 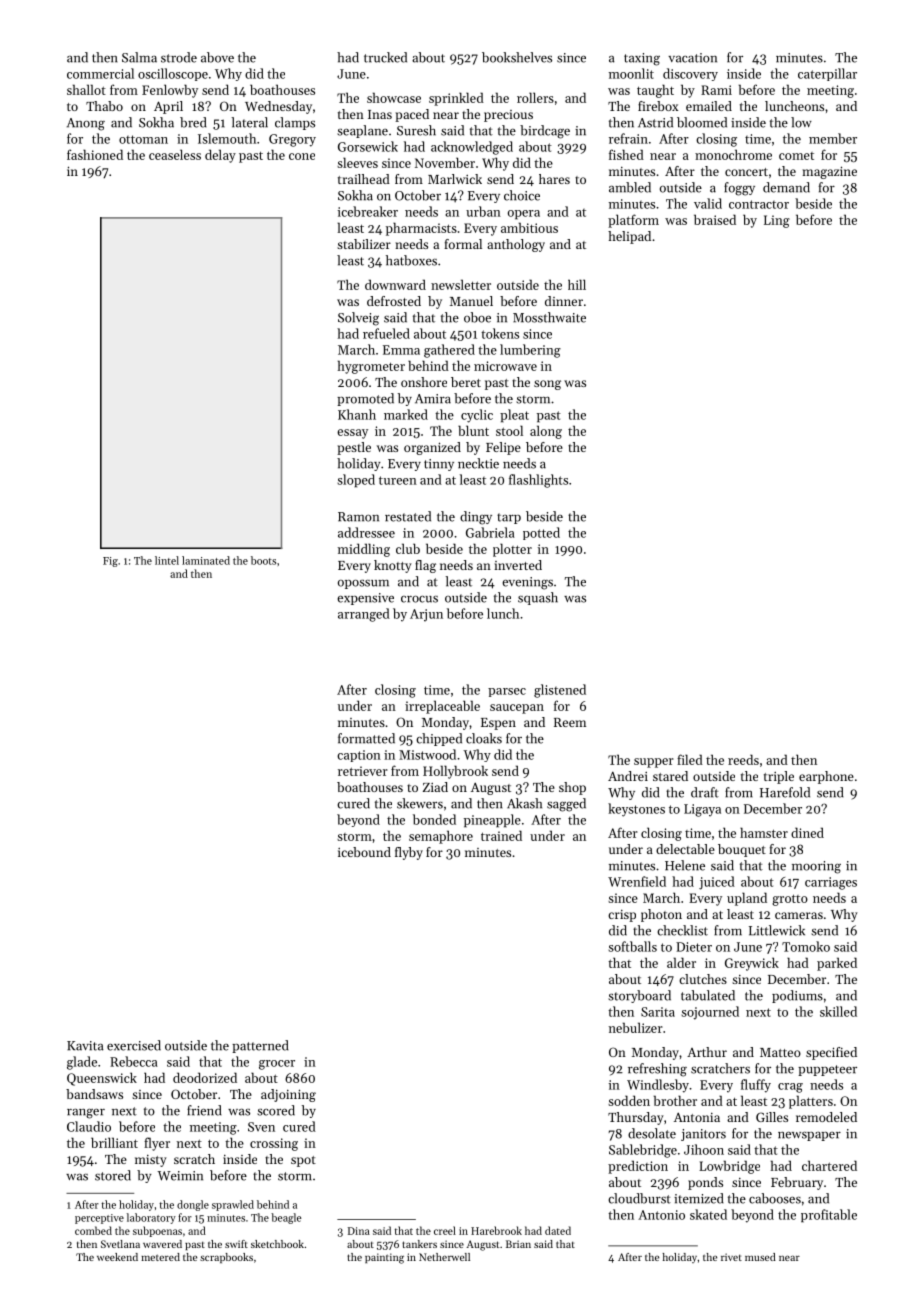 I want to click on potted, so click(x=541, y=533).
